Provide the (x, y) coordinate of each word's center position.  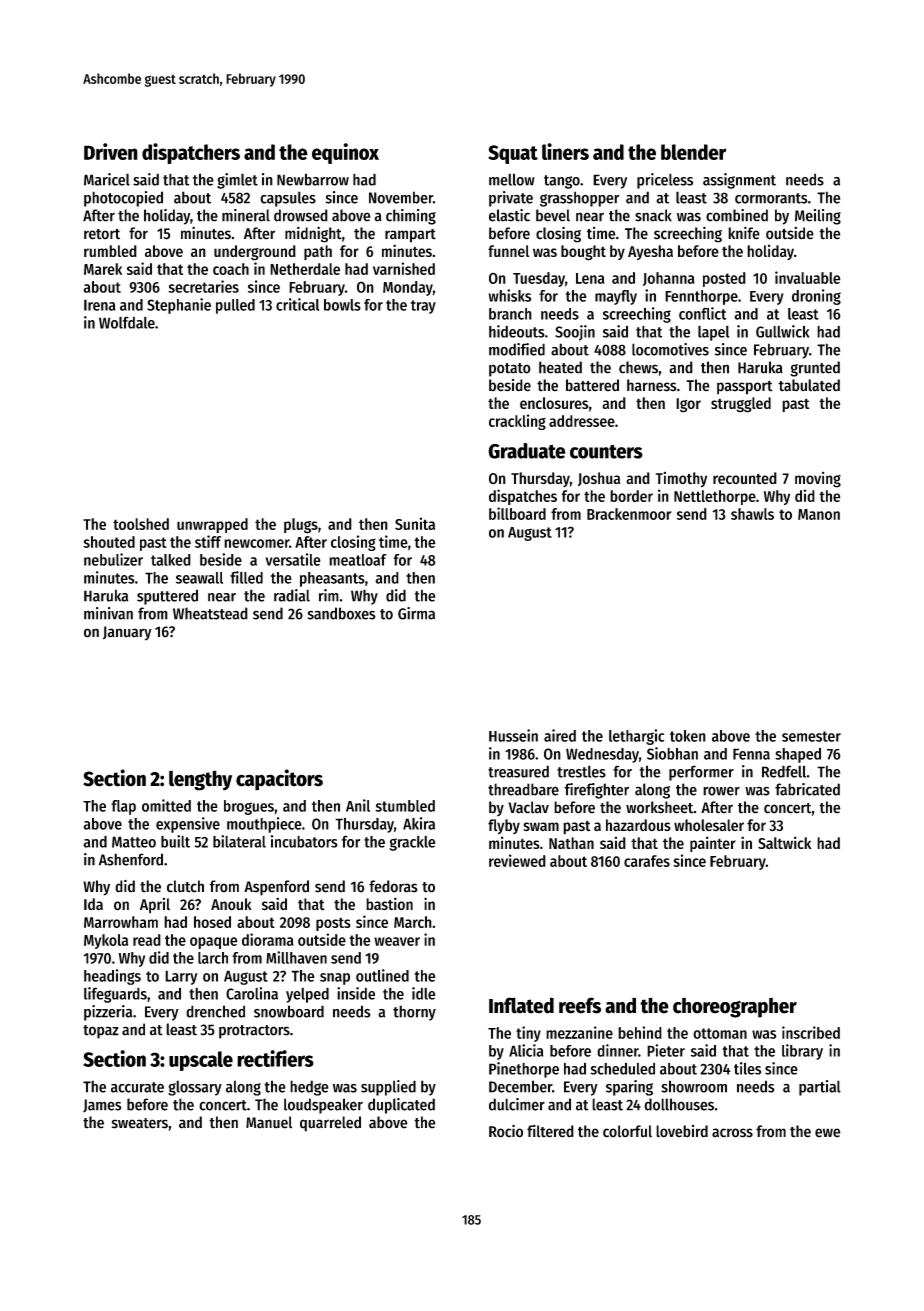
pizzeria (108, 1013)
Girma (416, 613)
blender (693, 152)
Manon (819, 514)
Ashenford (131, 859)
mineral (246, 215)
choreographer (735, 1007)
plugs (301, 526)
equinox (345, 153)
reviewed (517, 860)
